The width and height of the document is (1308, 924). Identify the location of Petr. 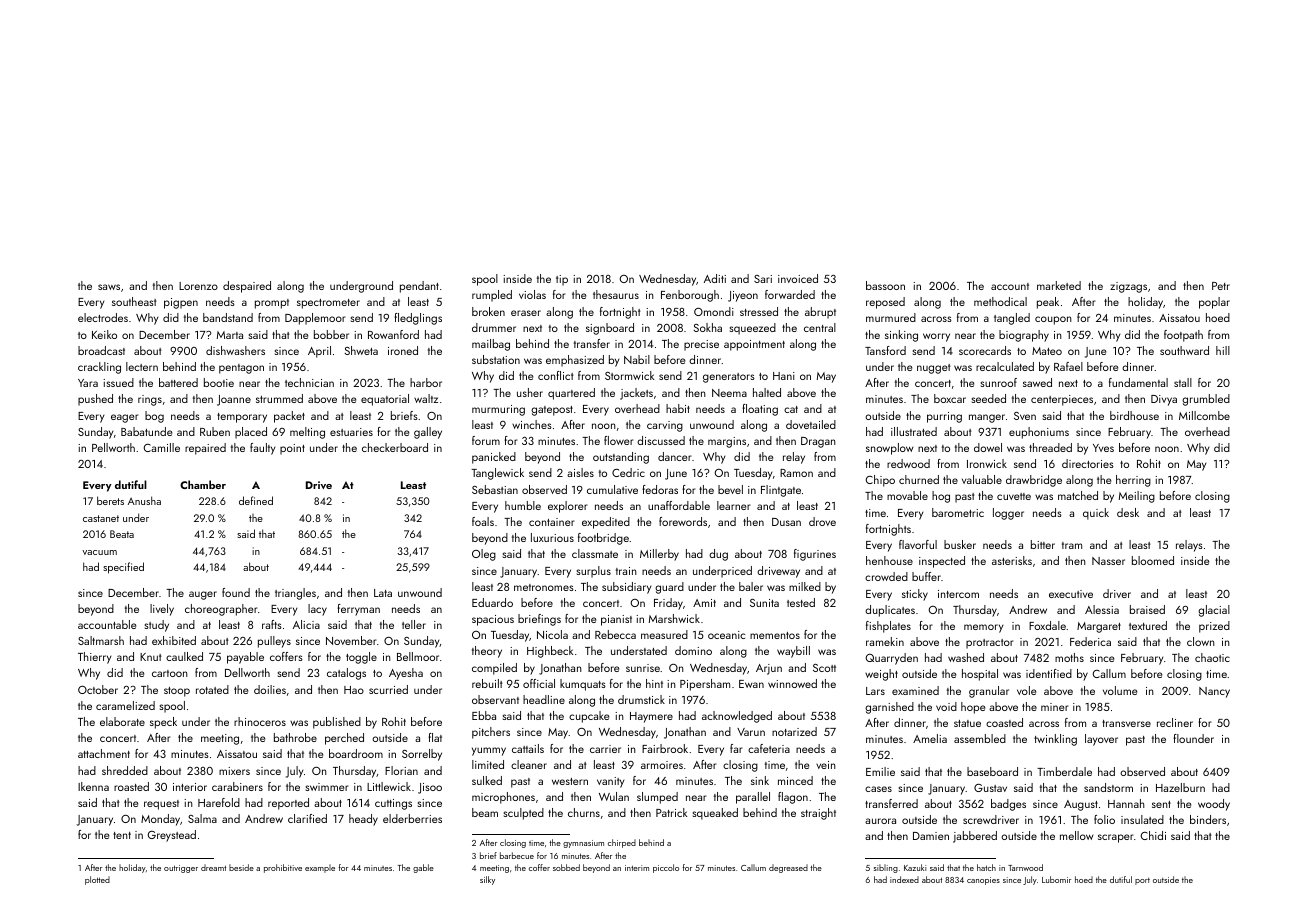
(1221, 286).
